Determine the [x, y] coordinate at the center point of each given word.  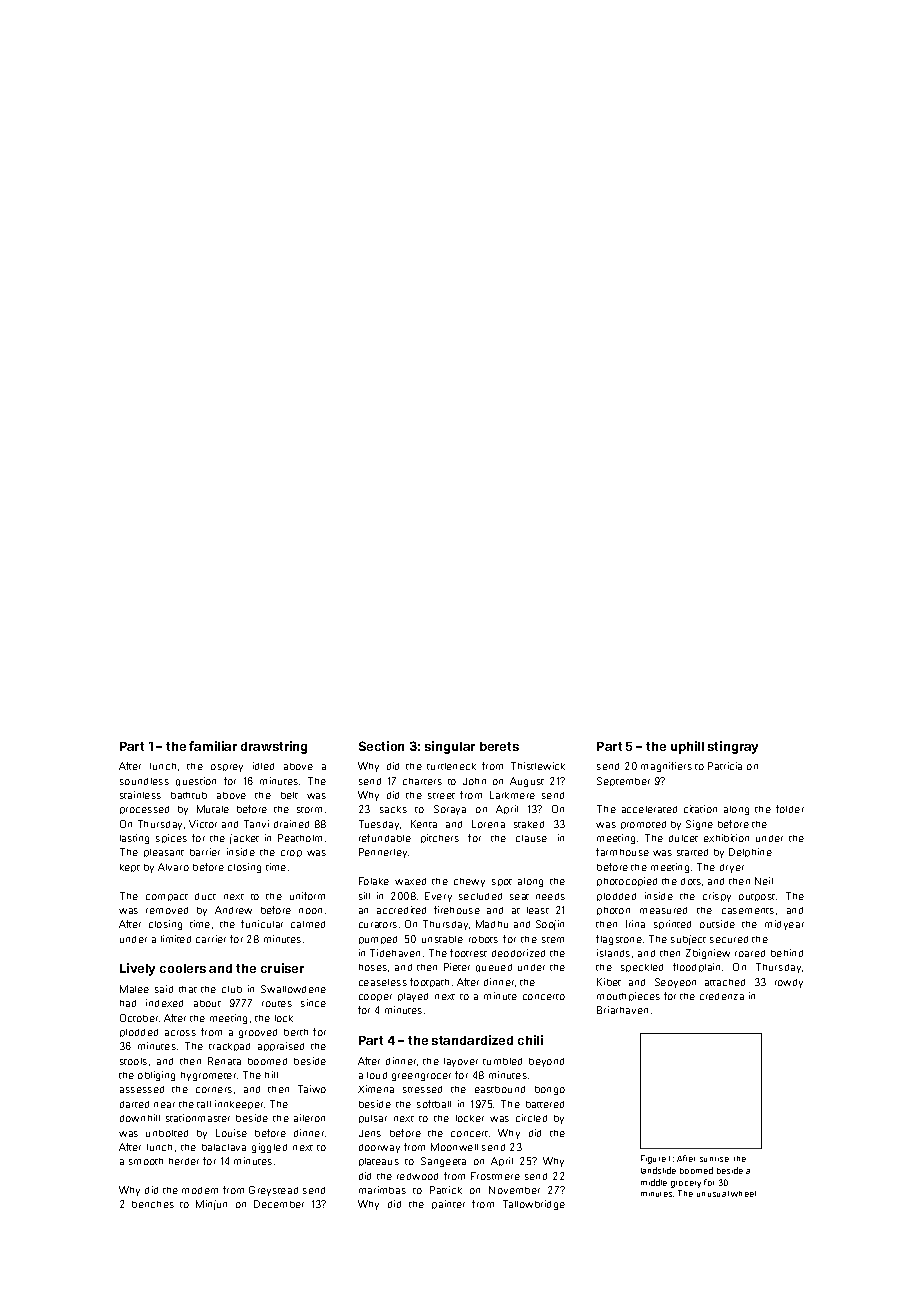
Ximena [376, 1089]
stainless [140, 795]
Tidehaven [395, 953]
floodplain [696, 967]
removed [167, 910]
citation [700, 809]
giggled [269, 1148]
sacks [393, 809]
